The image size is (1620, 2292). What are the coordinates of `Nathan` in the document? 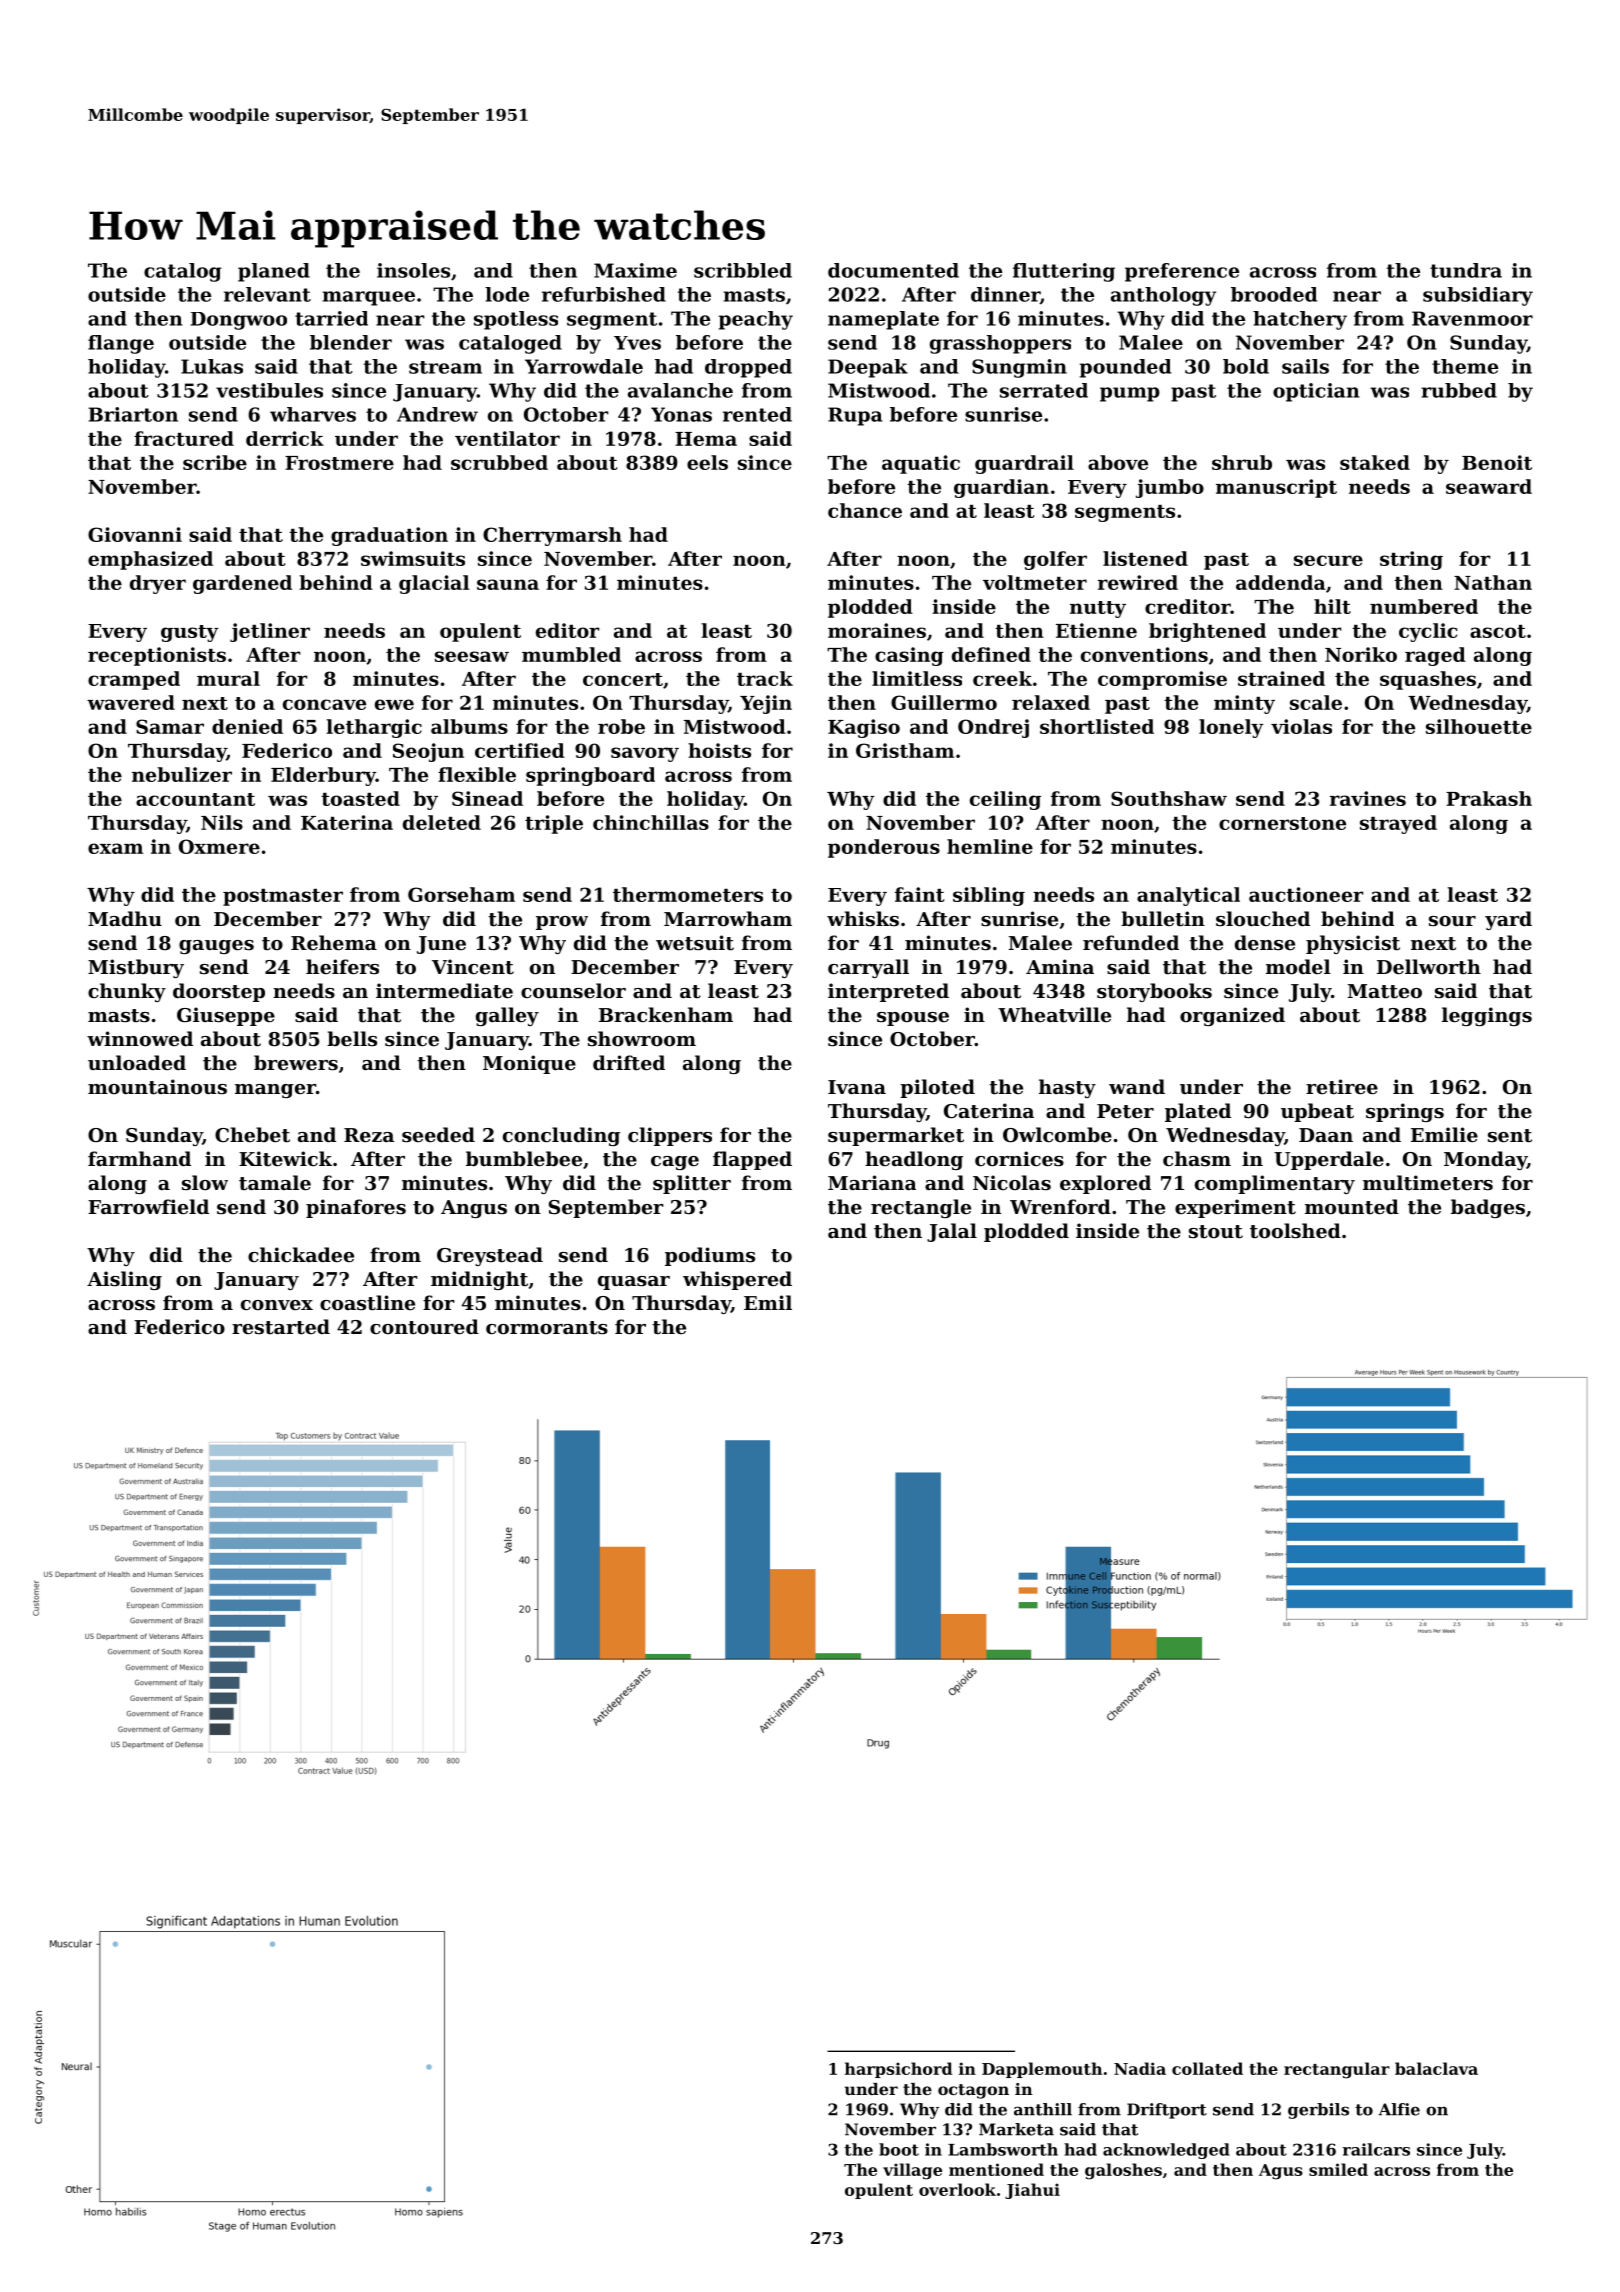 It's located at (1493, 582).
